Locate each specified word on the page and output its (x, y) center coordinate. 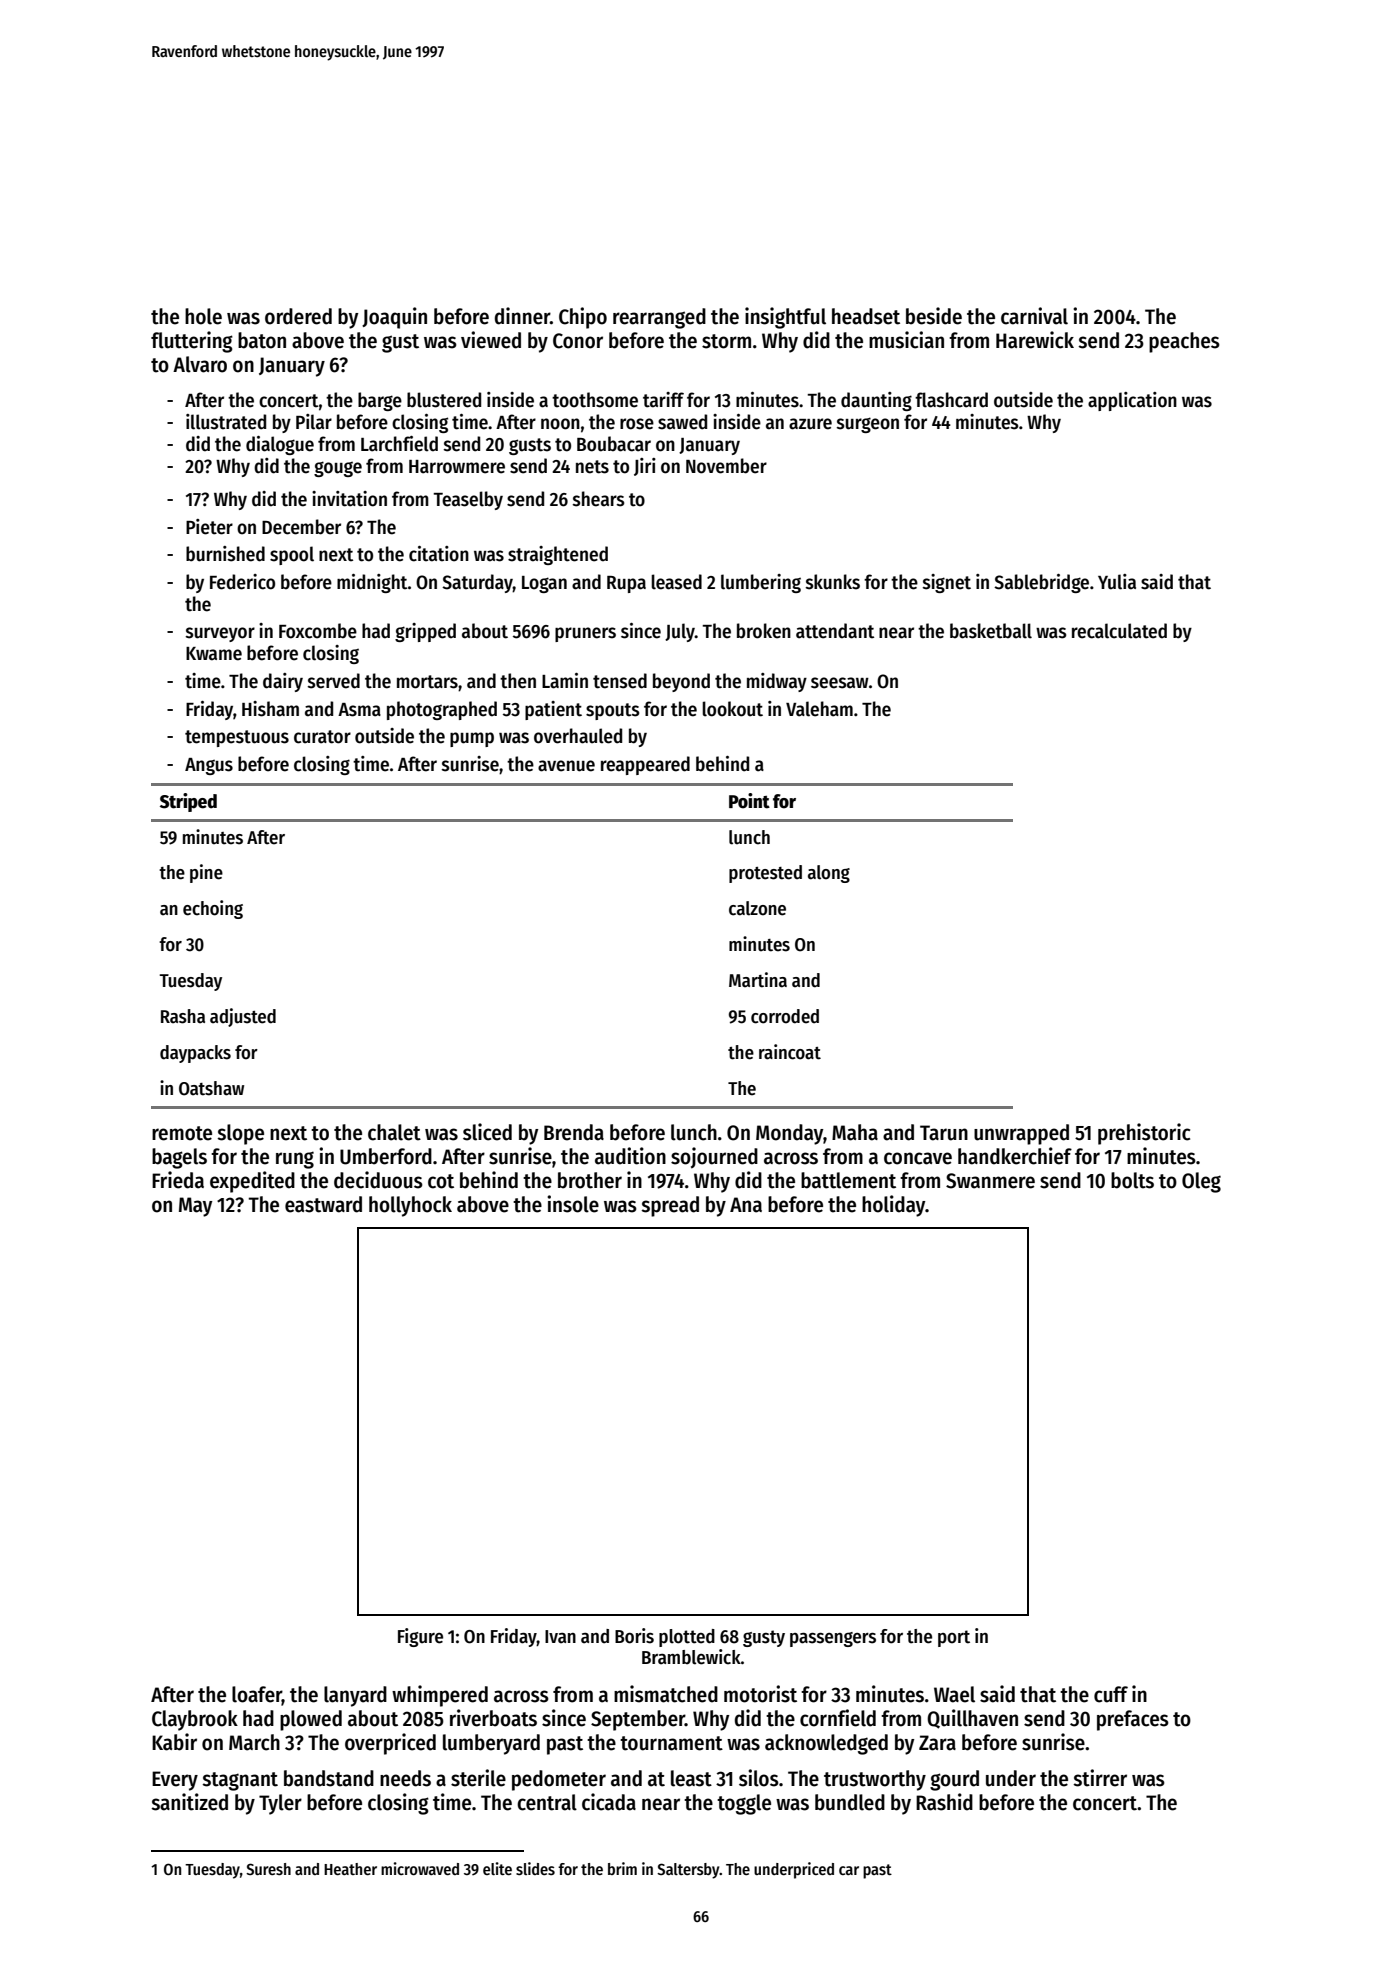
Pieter (209, 527)
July (680, 632)
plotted (687, 1638)
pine (206, 873)
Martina (758, 980)
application (1132, 401)
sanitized (189, 1802)
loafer (257, 1695)
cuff (1111, 1694)
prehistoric (1144, 1134)
